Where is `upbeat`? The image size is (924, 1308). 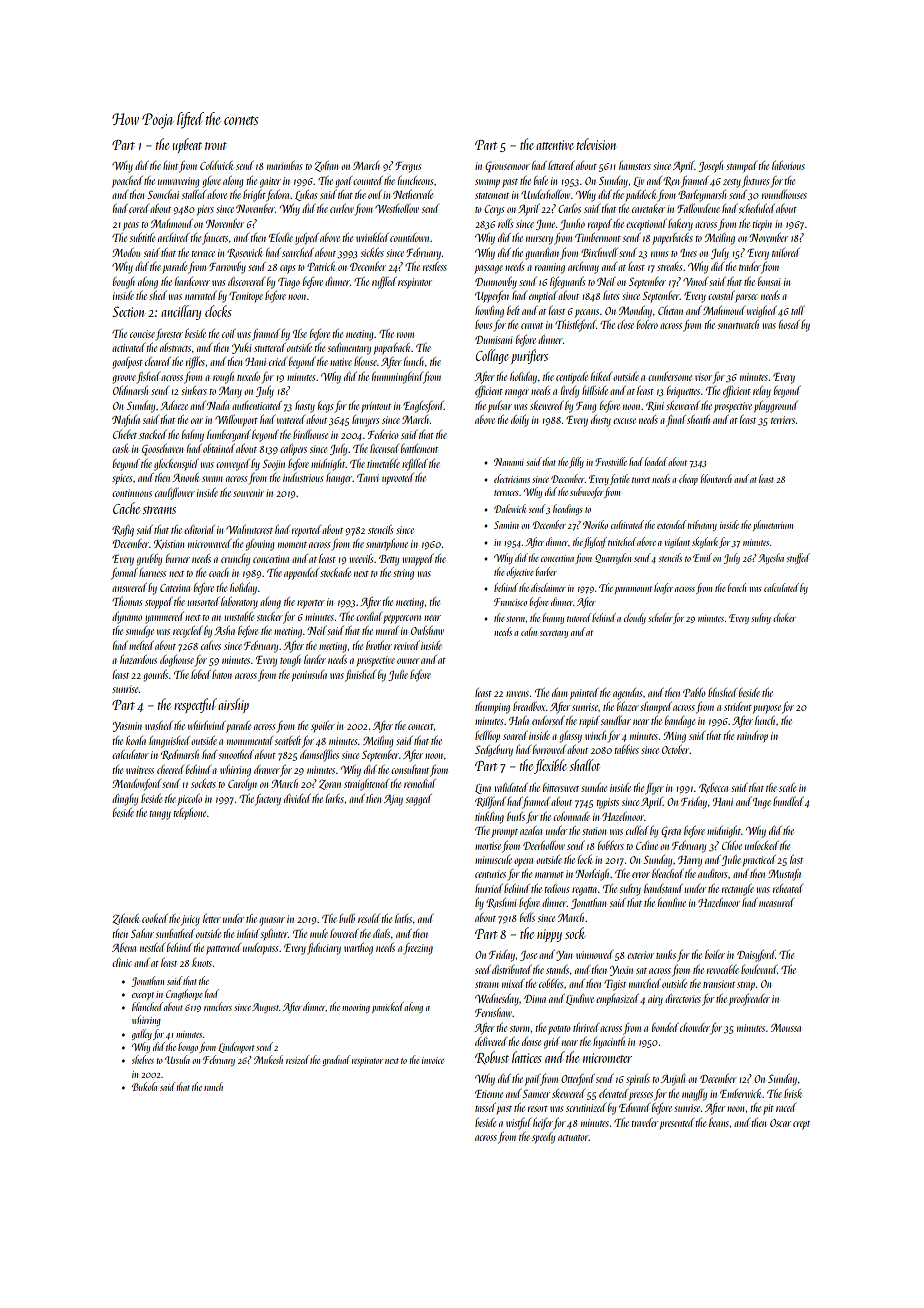
upbeat is located at coordinates (187, 145).
